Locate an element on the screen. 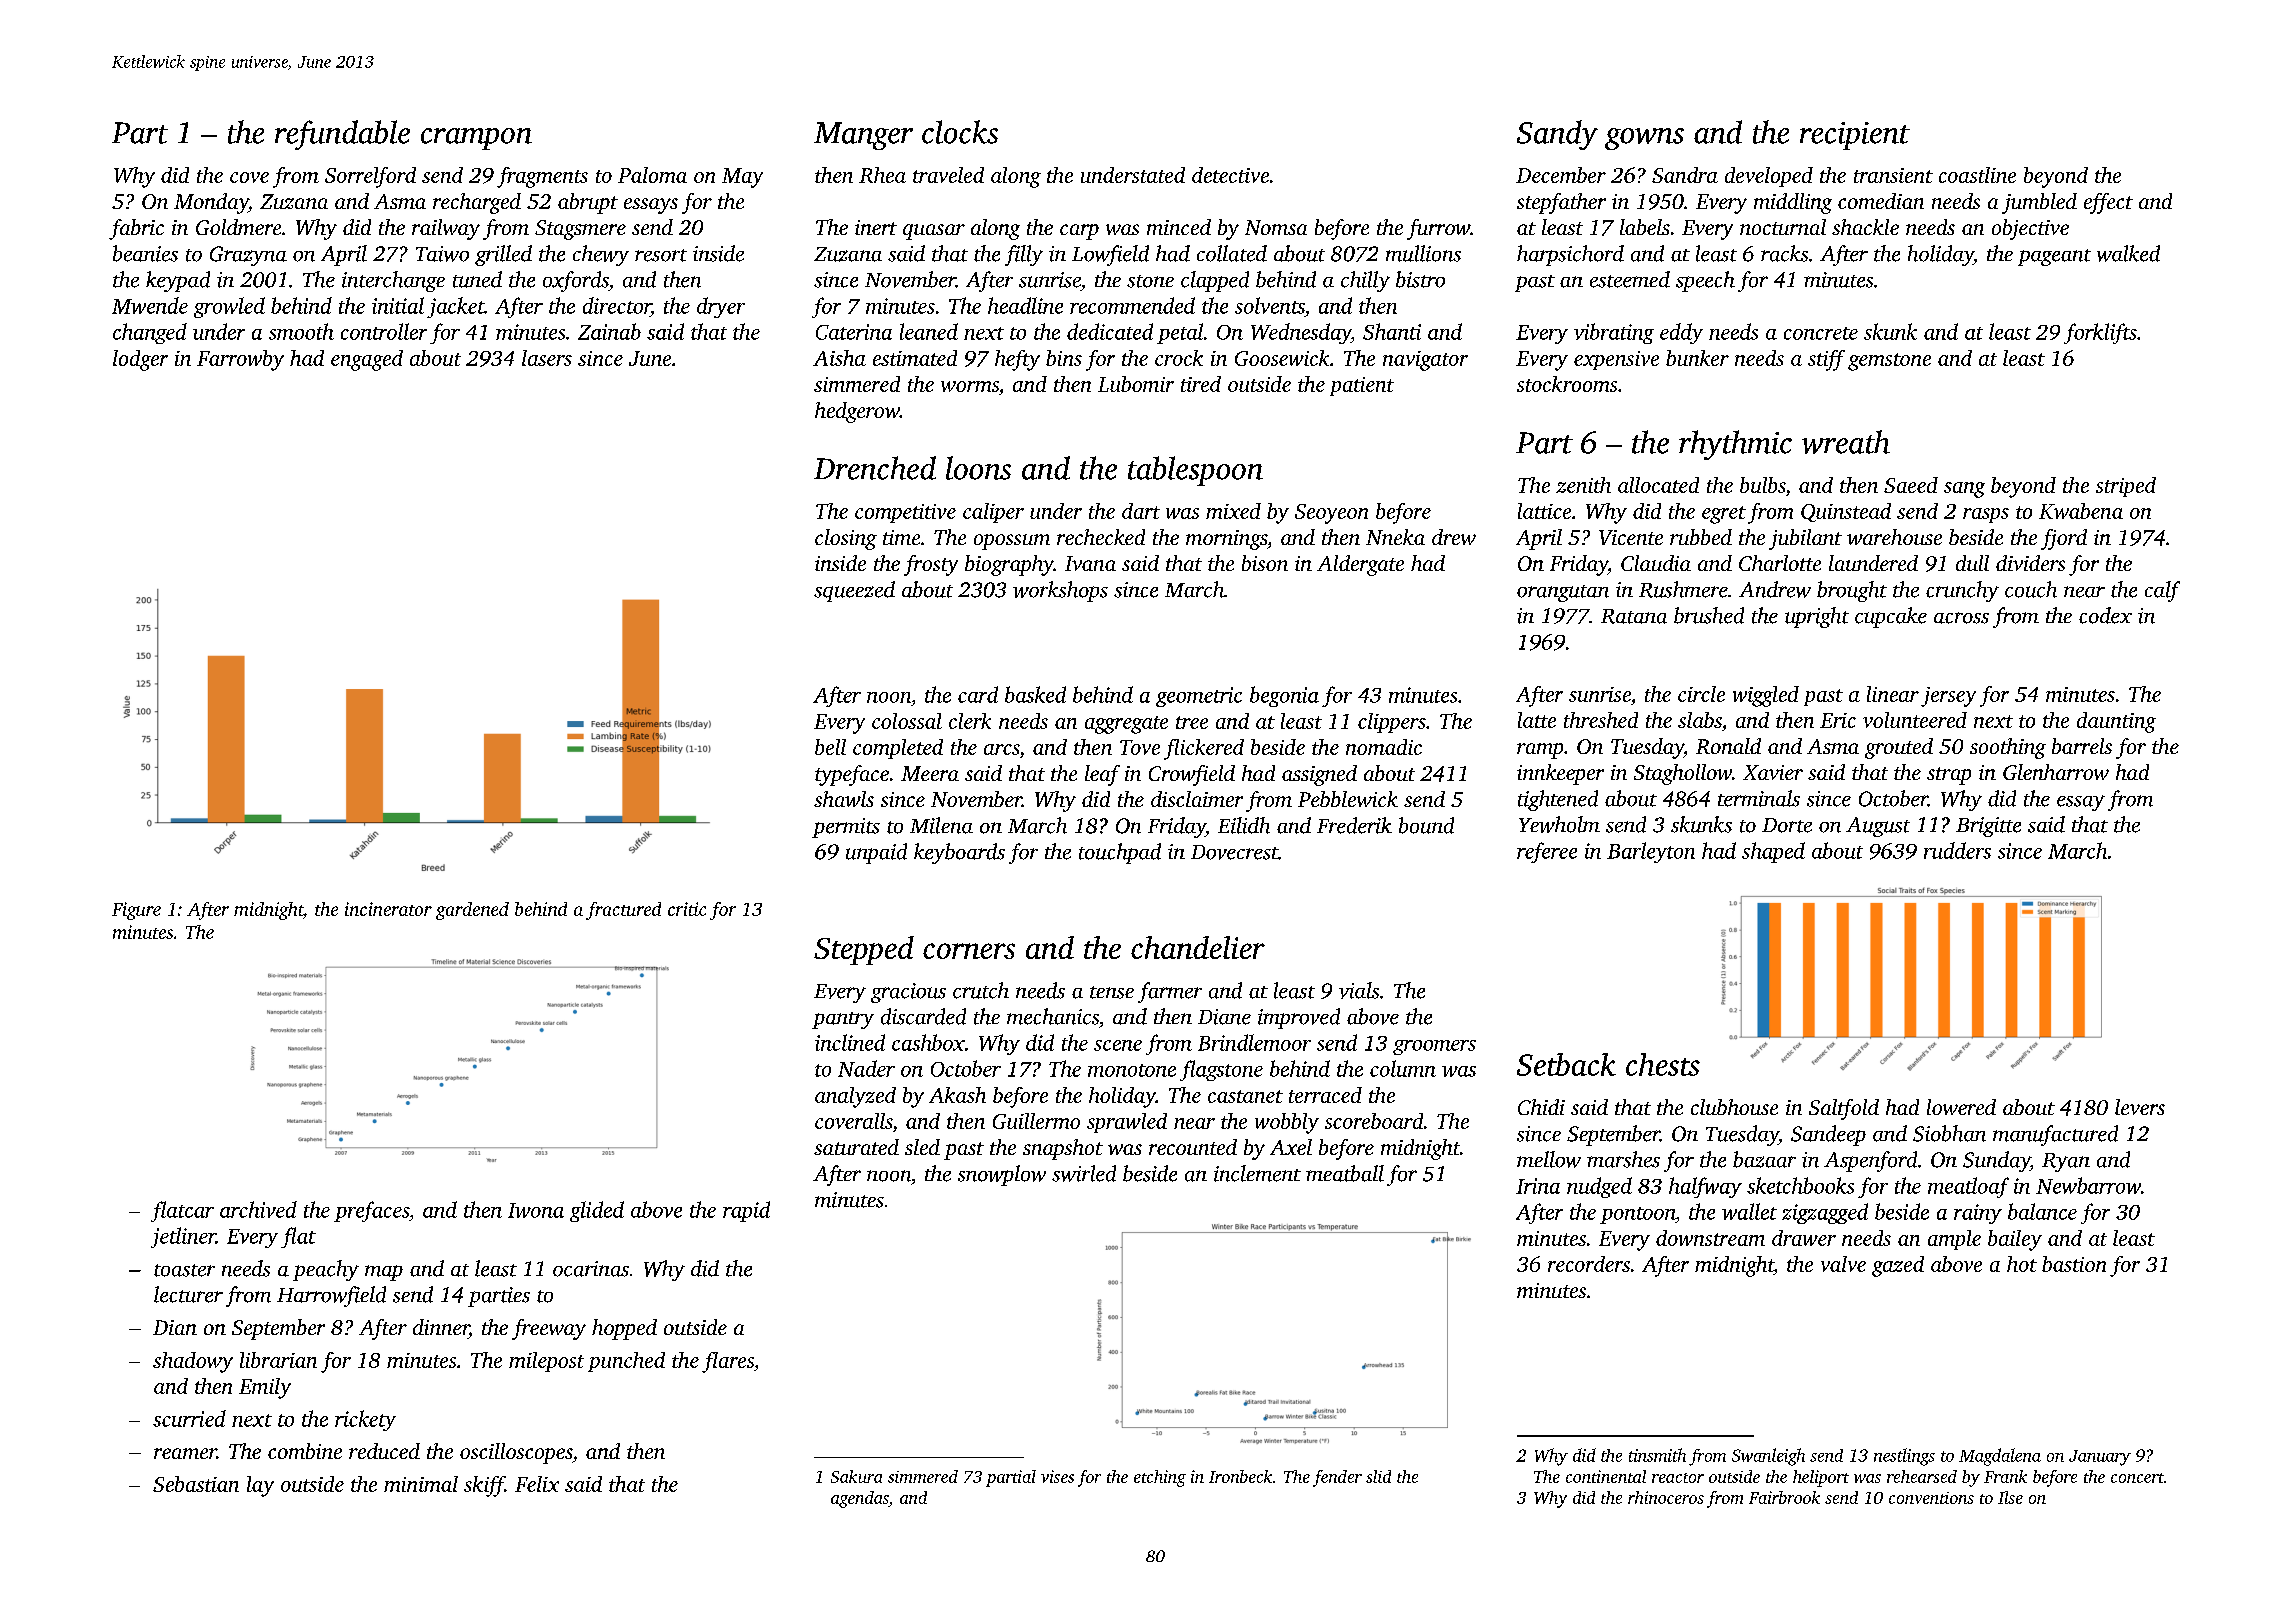 This screenshot has width=2292, height=1620. striped is located at coordinates (2126, 487).
